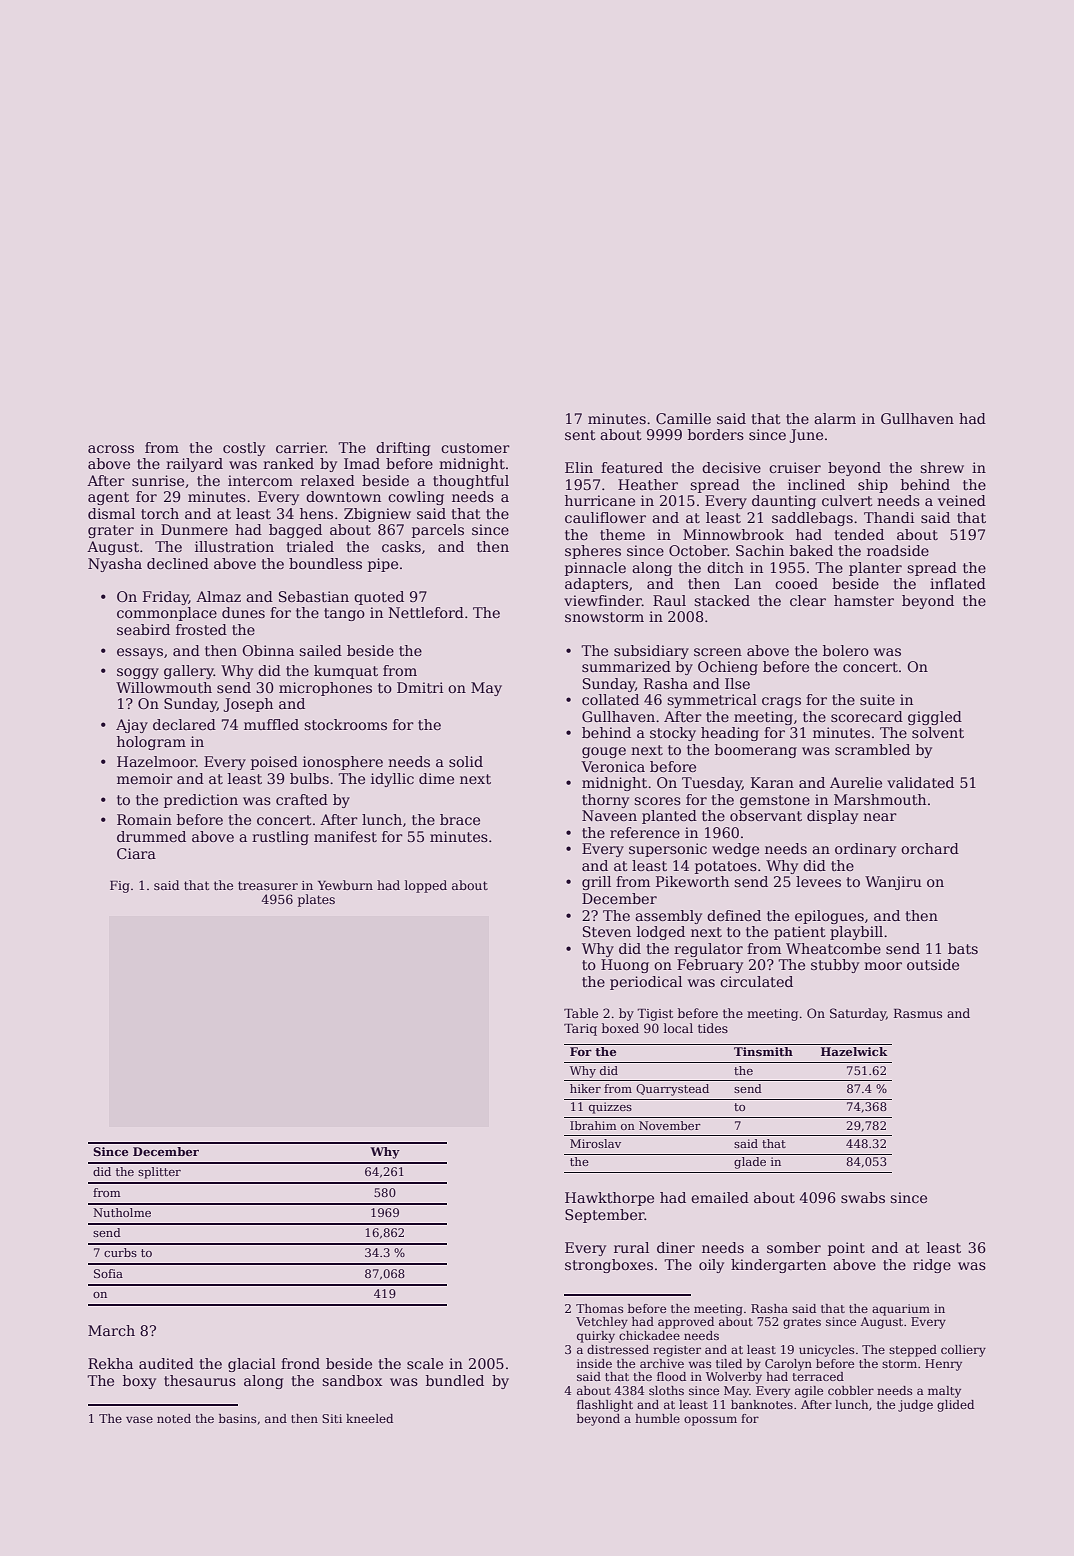 This screenshot has height=1556, width=1074. I want to click on alarm, so click(835, 418).
